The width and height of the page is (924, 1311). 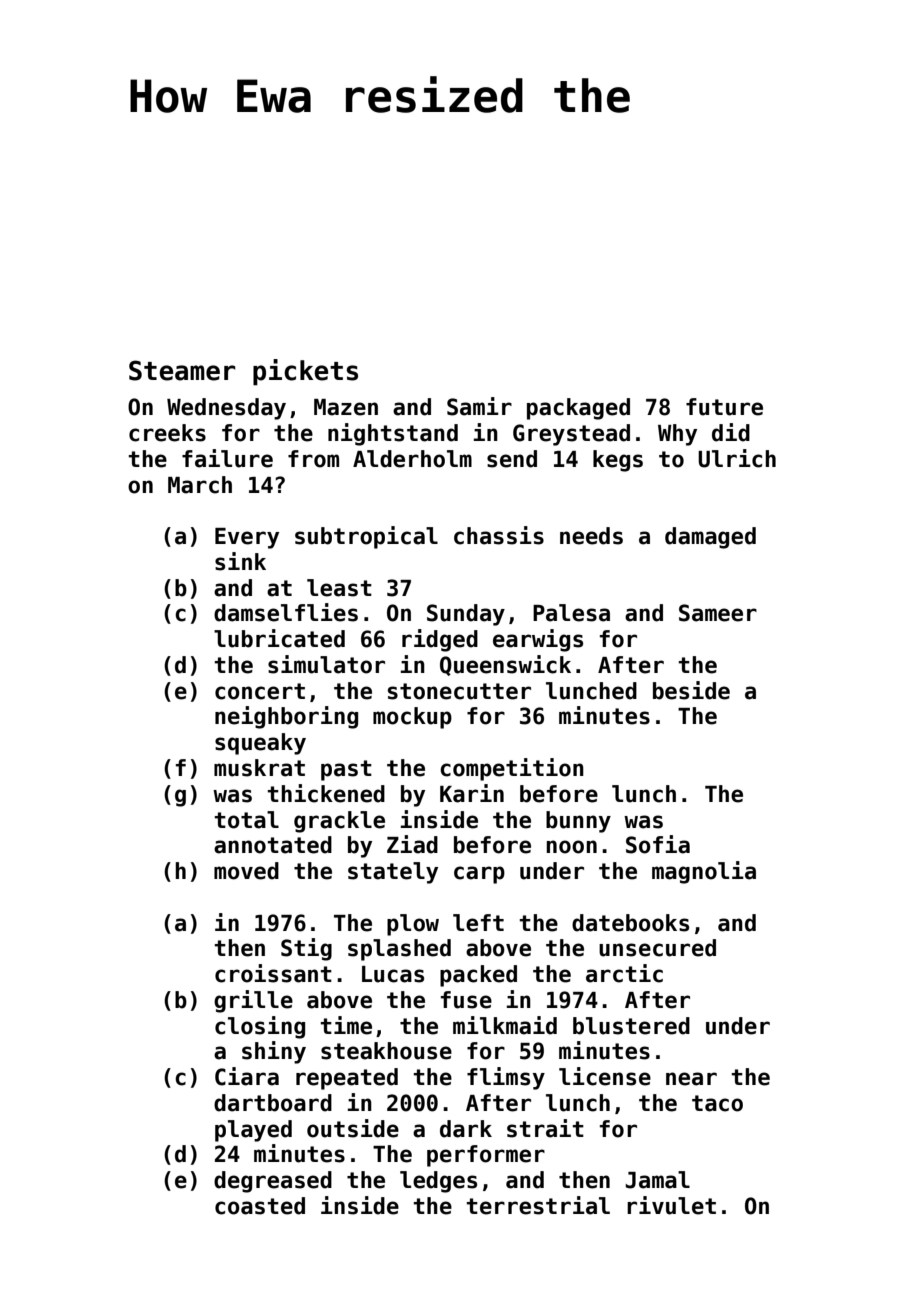 What do you see at coordinates (618, 461) in the page?
I see `kegs` at bounding box center [618, 461].
